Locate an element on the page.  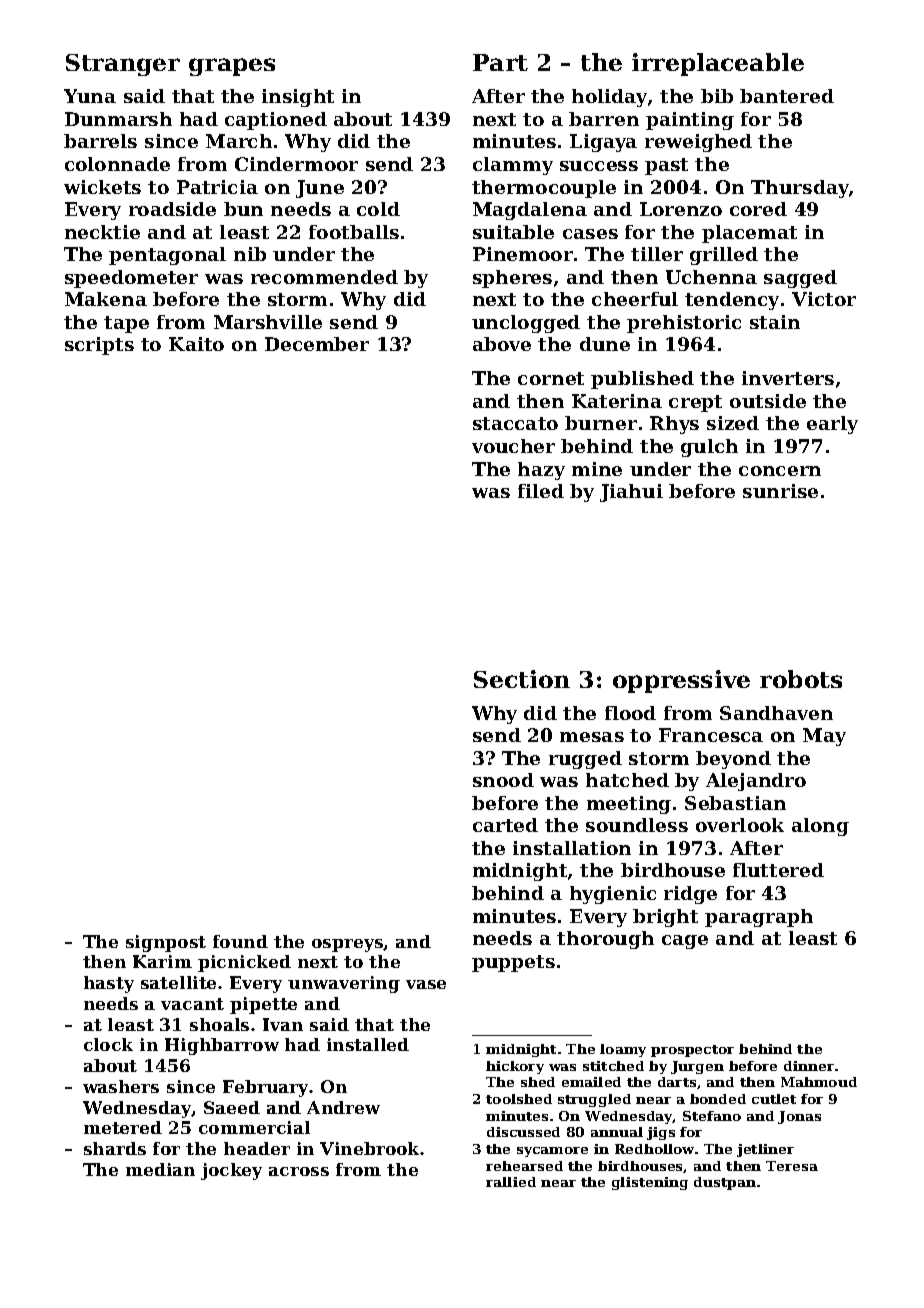
scripts is located at coordinates (99, 346).
